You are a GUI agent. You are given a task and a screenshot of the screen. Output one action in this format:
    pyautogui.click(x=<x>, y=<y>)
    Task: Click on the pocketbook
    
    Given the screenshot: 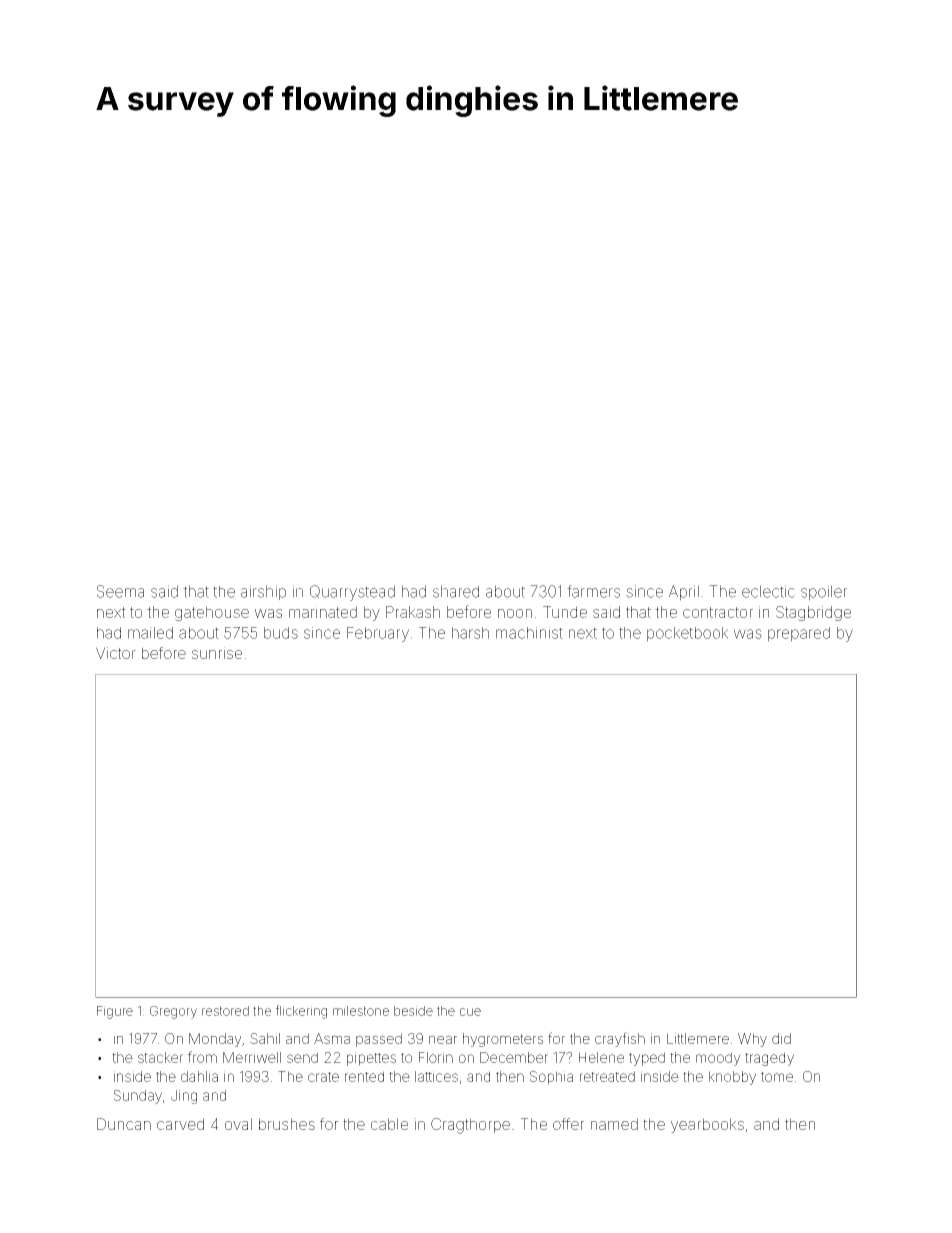 What is the action you would take?
    pyautogui.click(x=687, y=634)
